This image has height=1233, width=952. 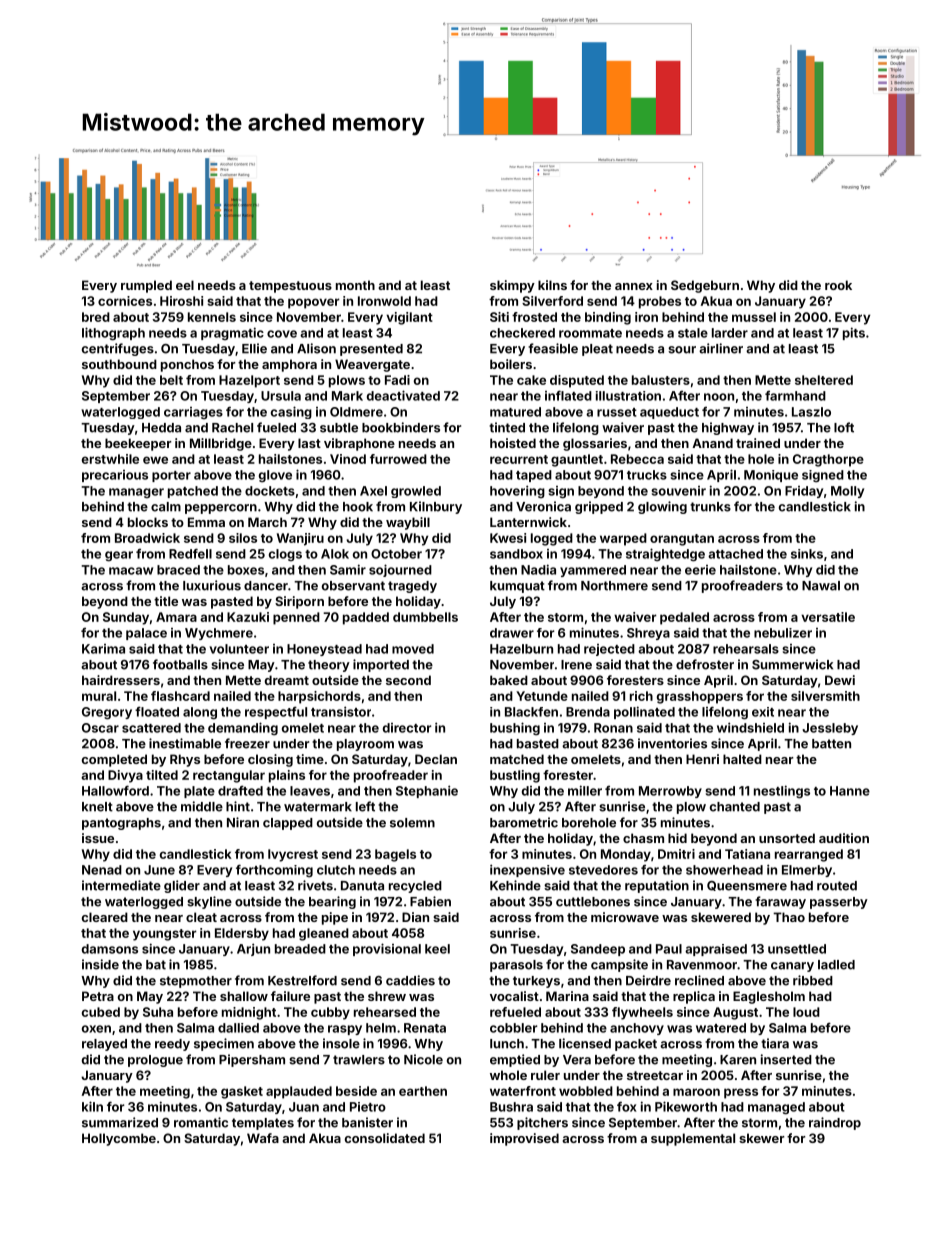 What do you see at coordinates (348, 569) in the image?
I see `Samir` at bounding box center [348, 569].
